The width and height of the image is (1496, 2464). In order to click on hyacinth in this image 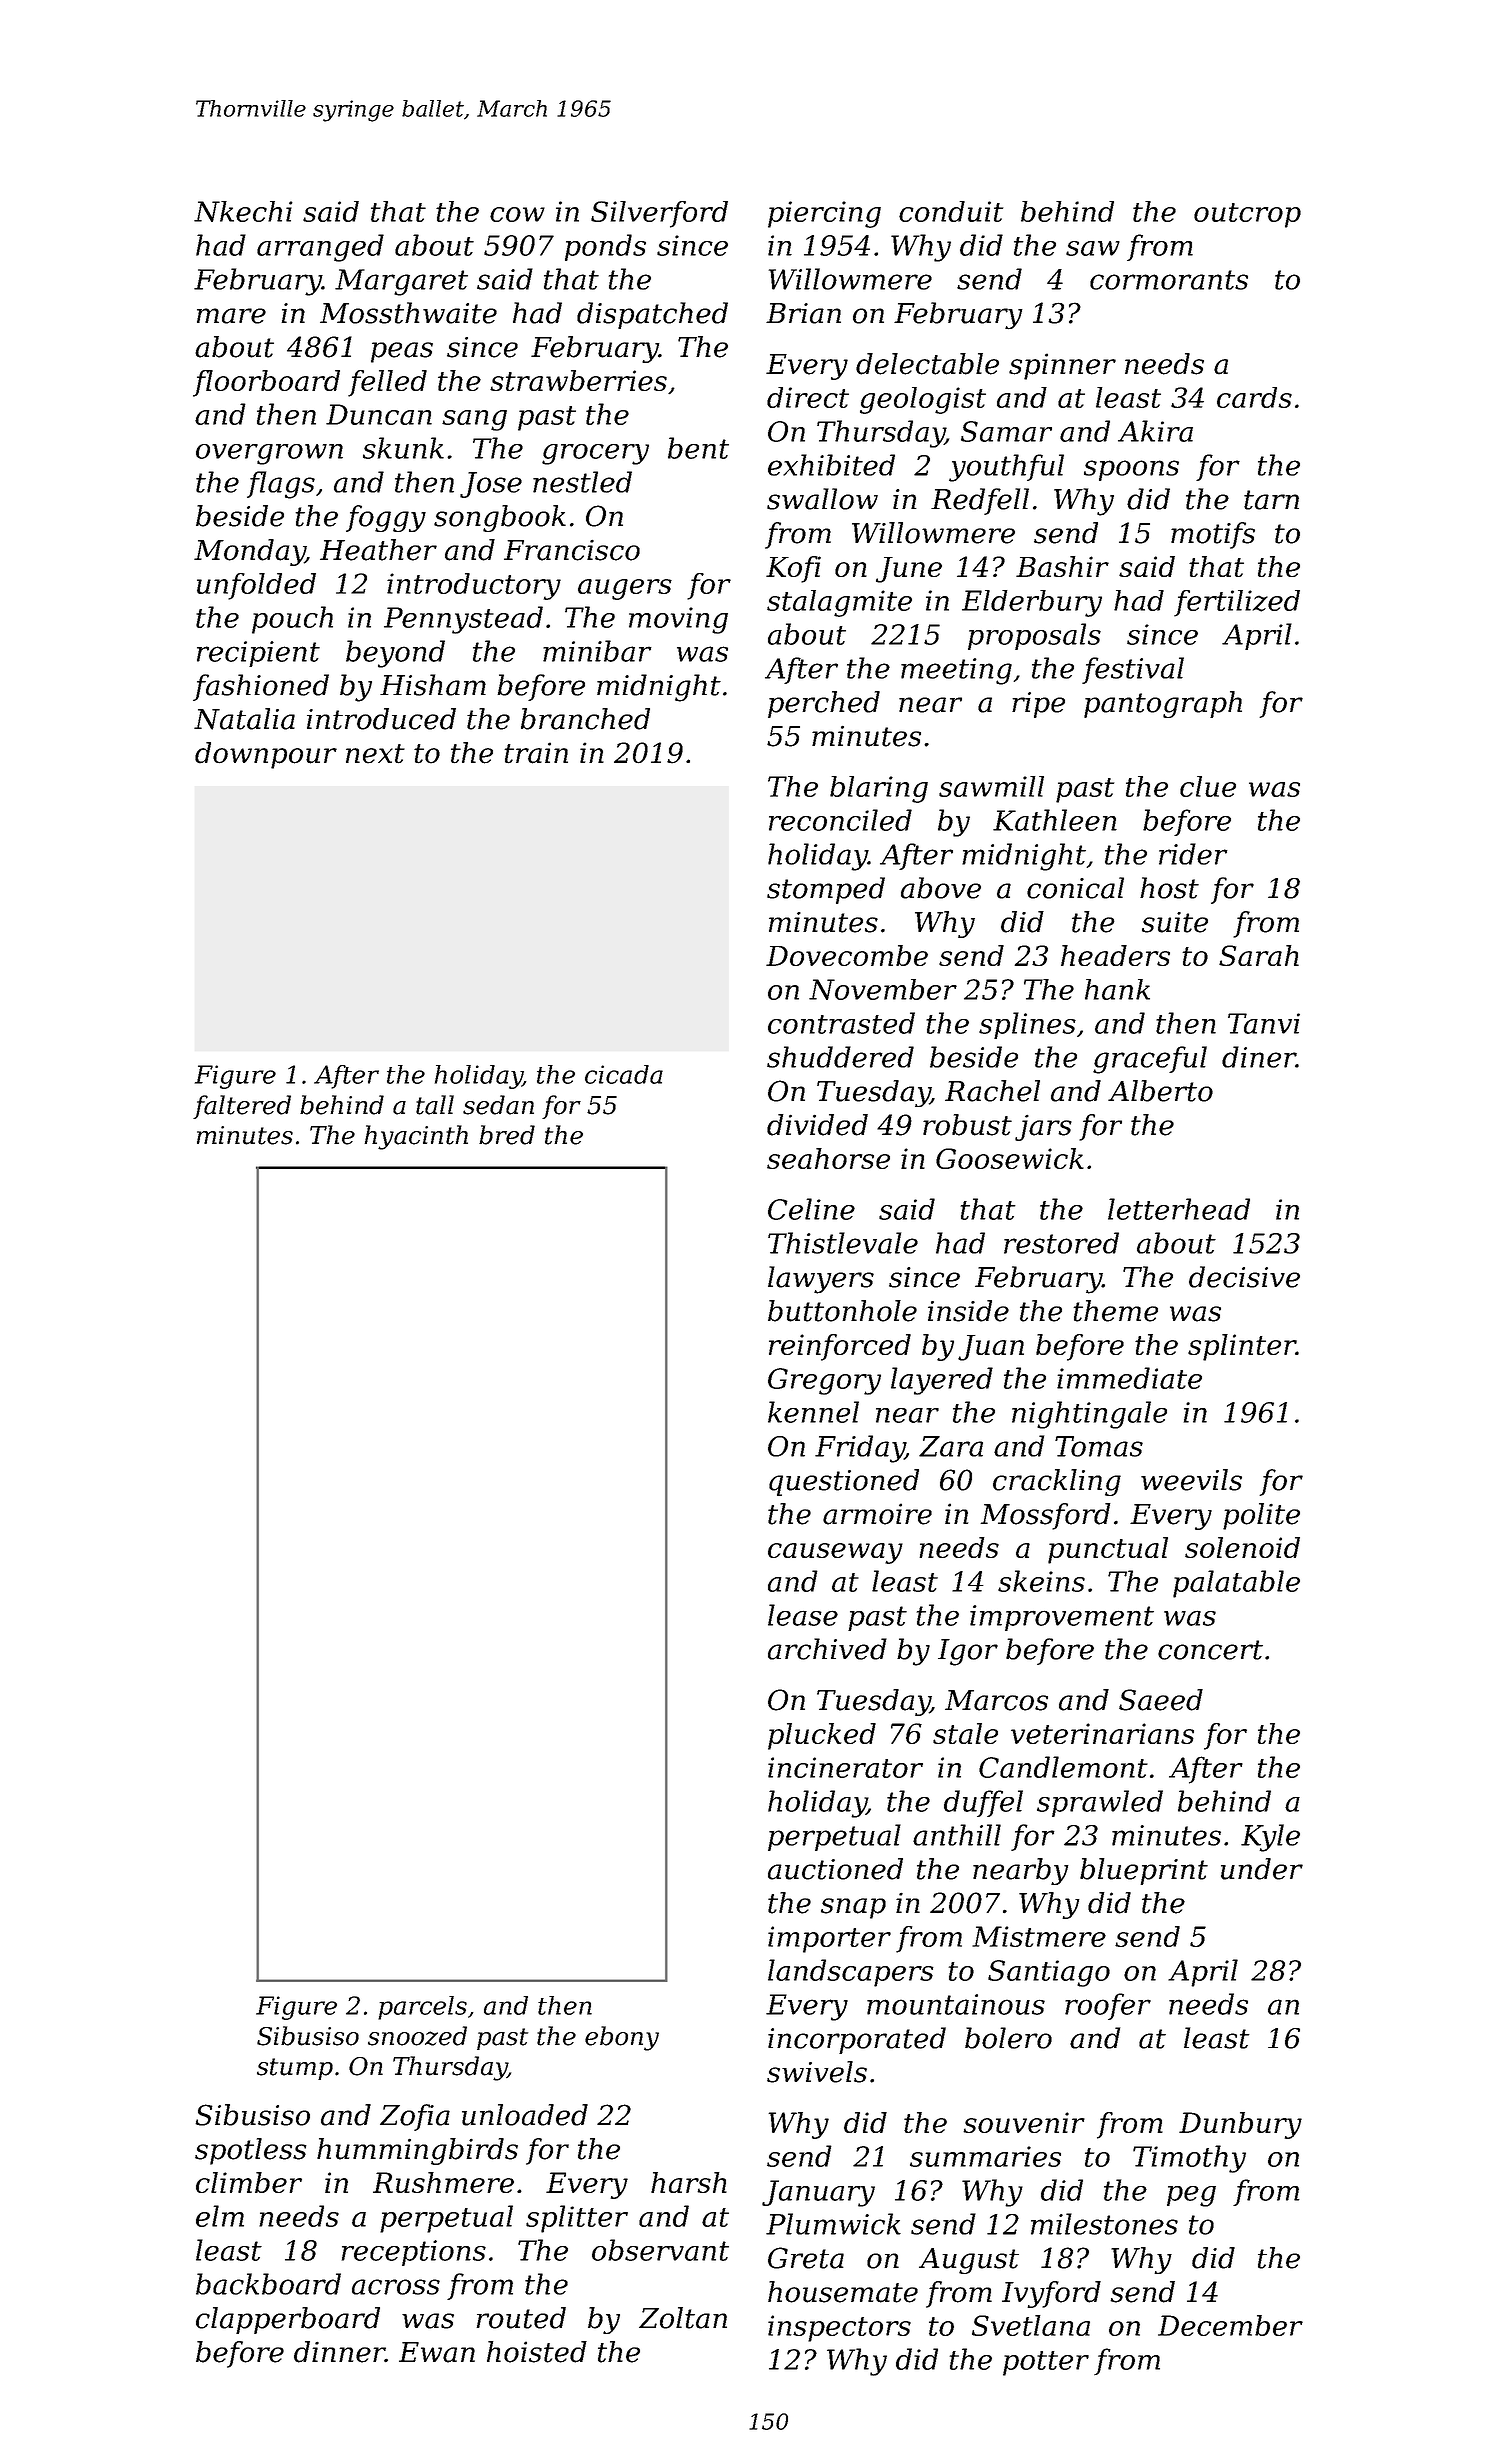, I will do `click(416, 1137)`.
